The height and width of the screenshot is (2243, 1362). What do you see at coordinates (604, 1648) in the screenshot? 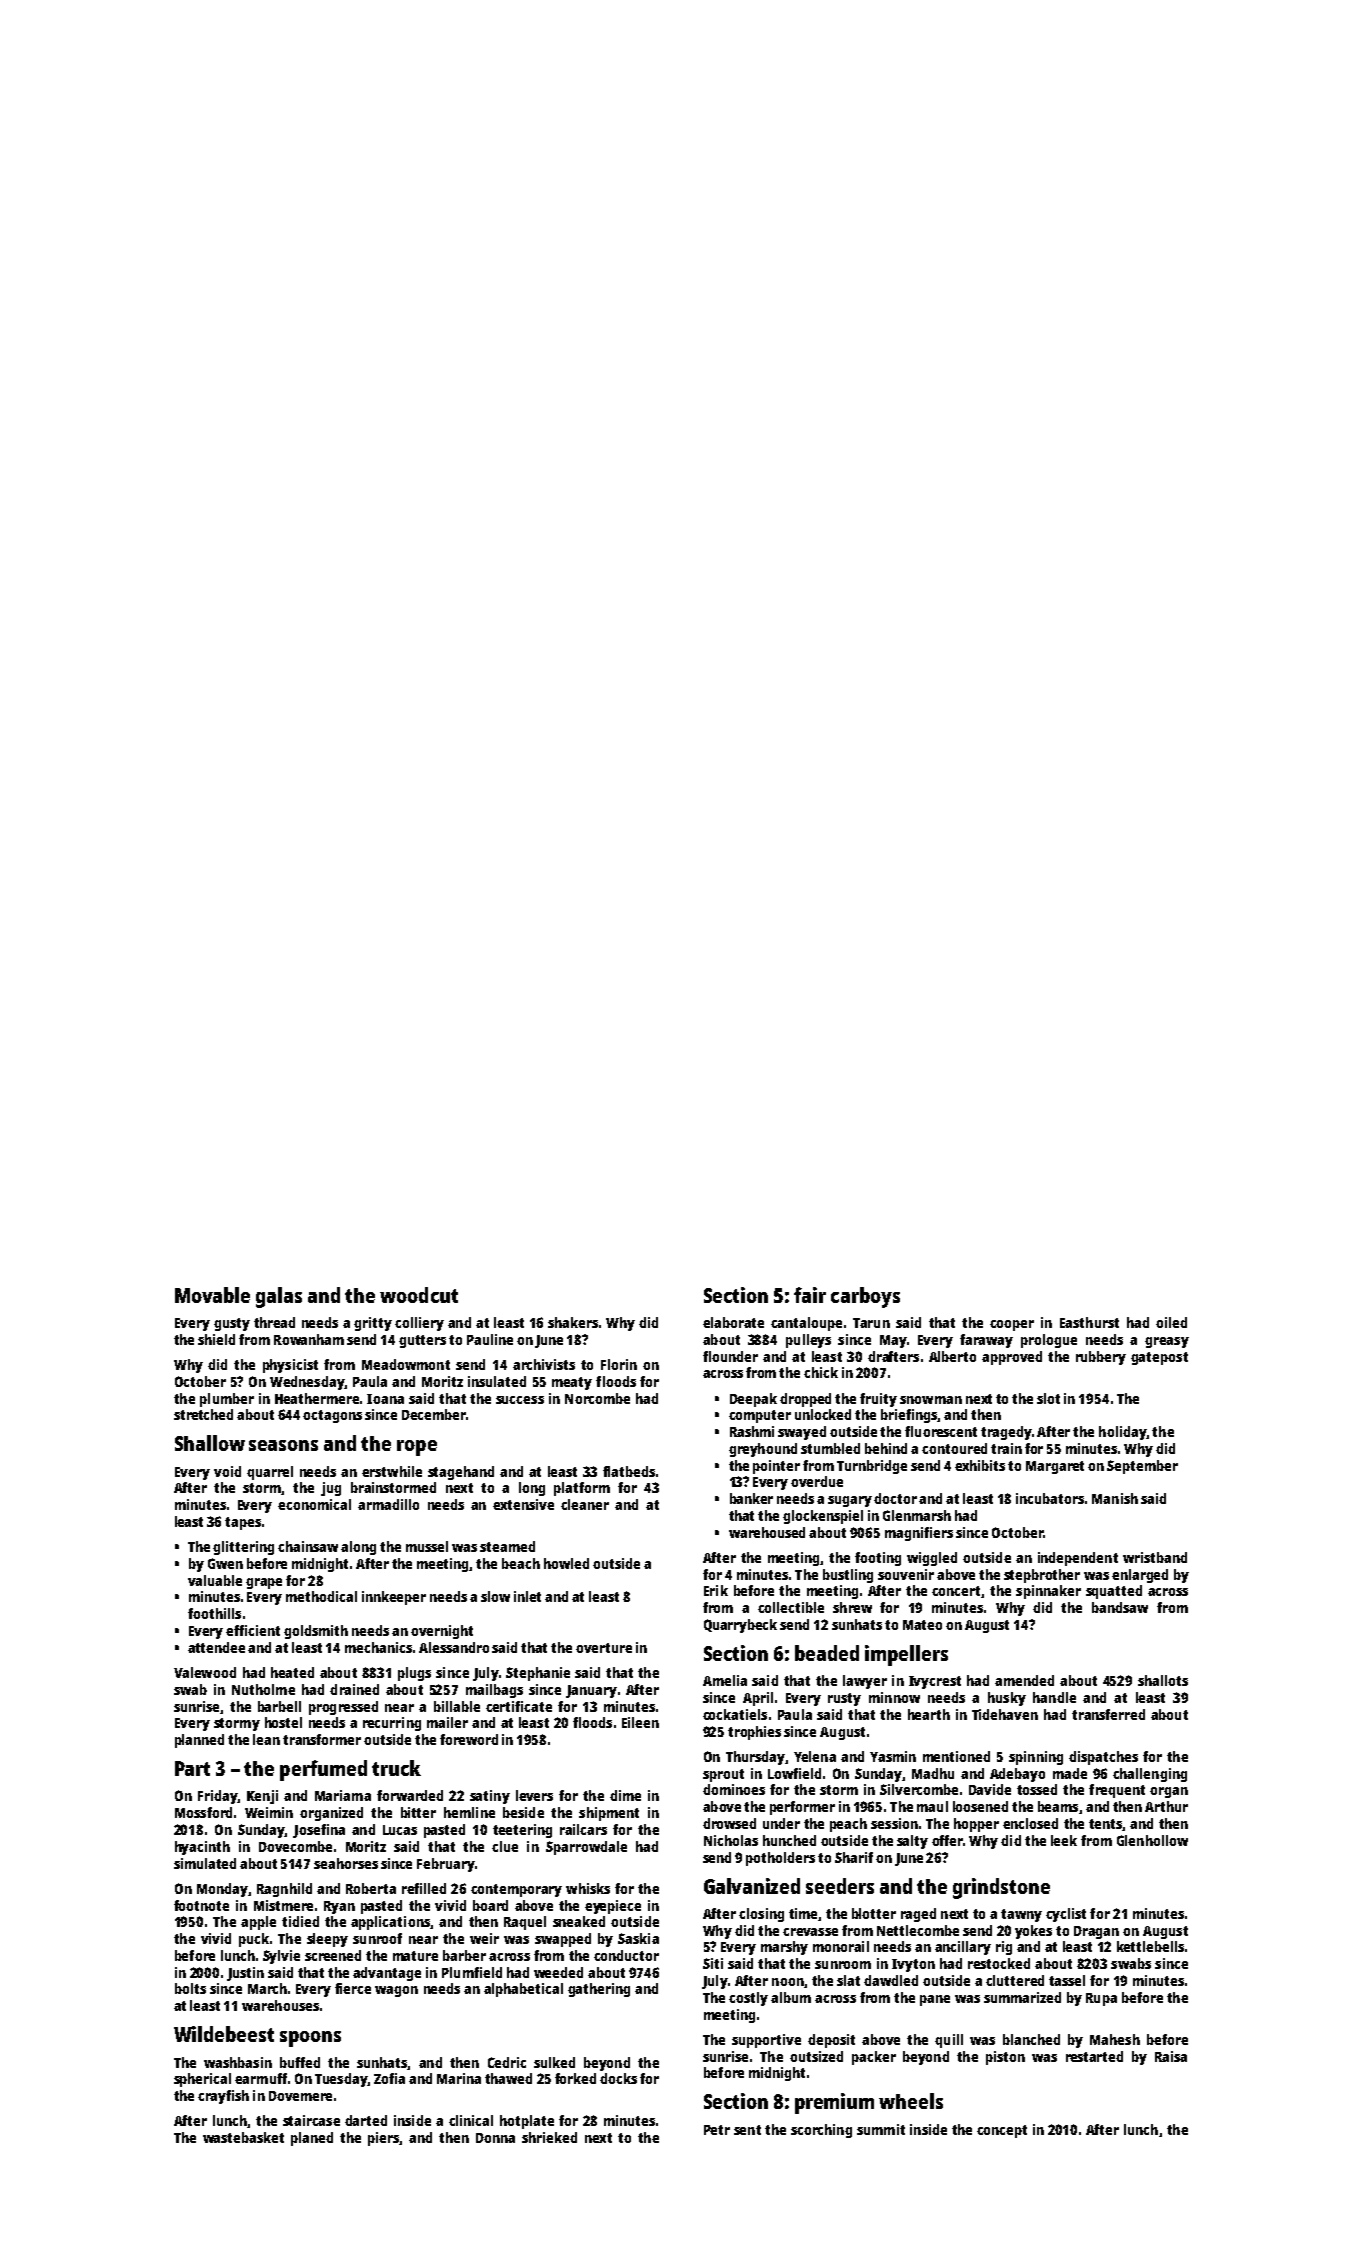
I see `overture` at bounding box center [604, 1648].
